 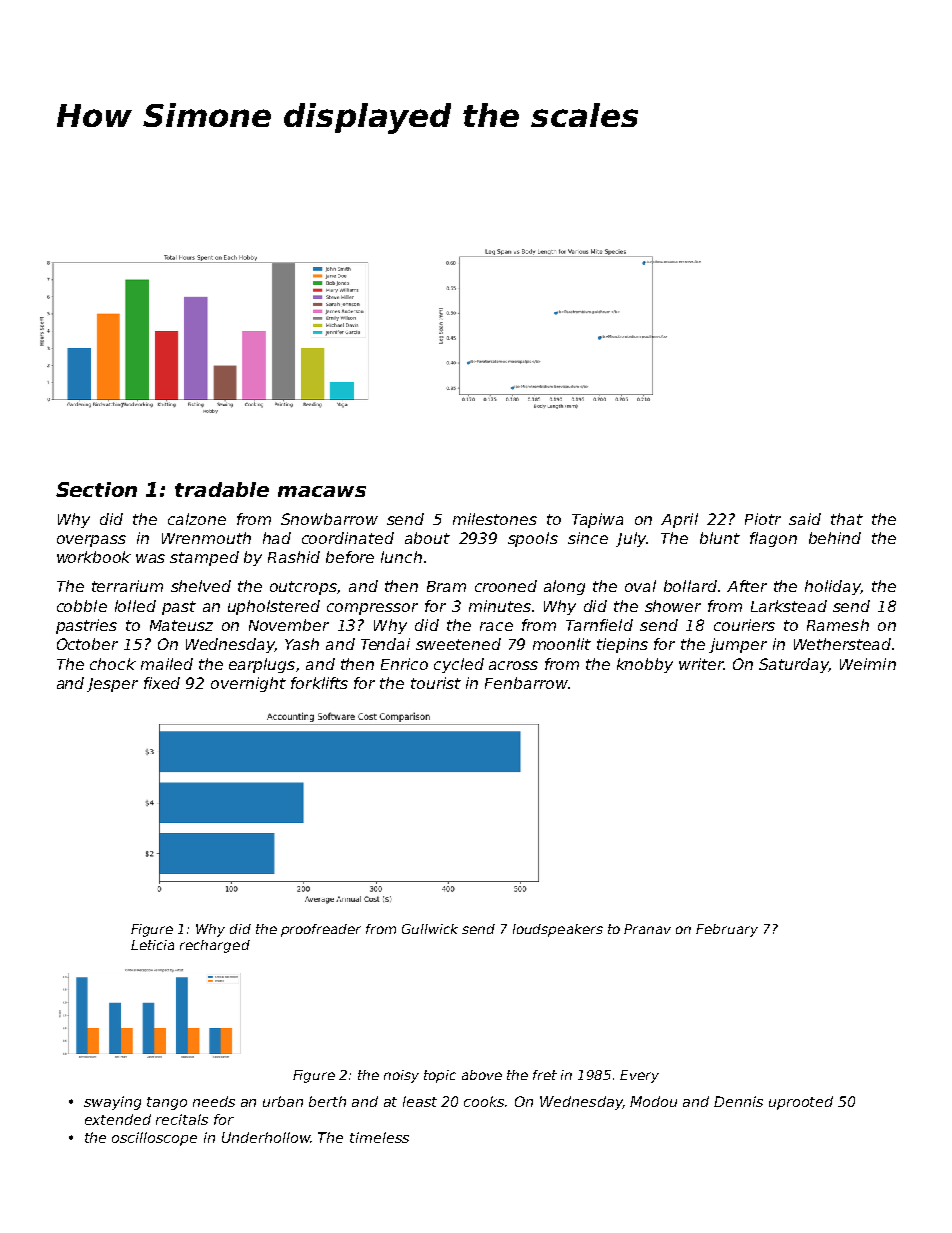 What do you see at coordinates (379, 1137) in the screenshot?
I see `timeless` at bounding box center [379, 1137].
